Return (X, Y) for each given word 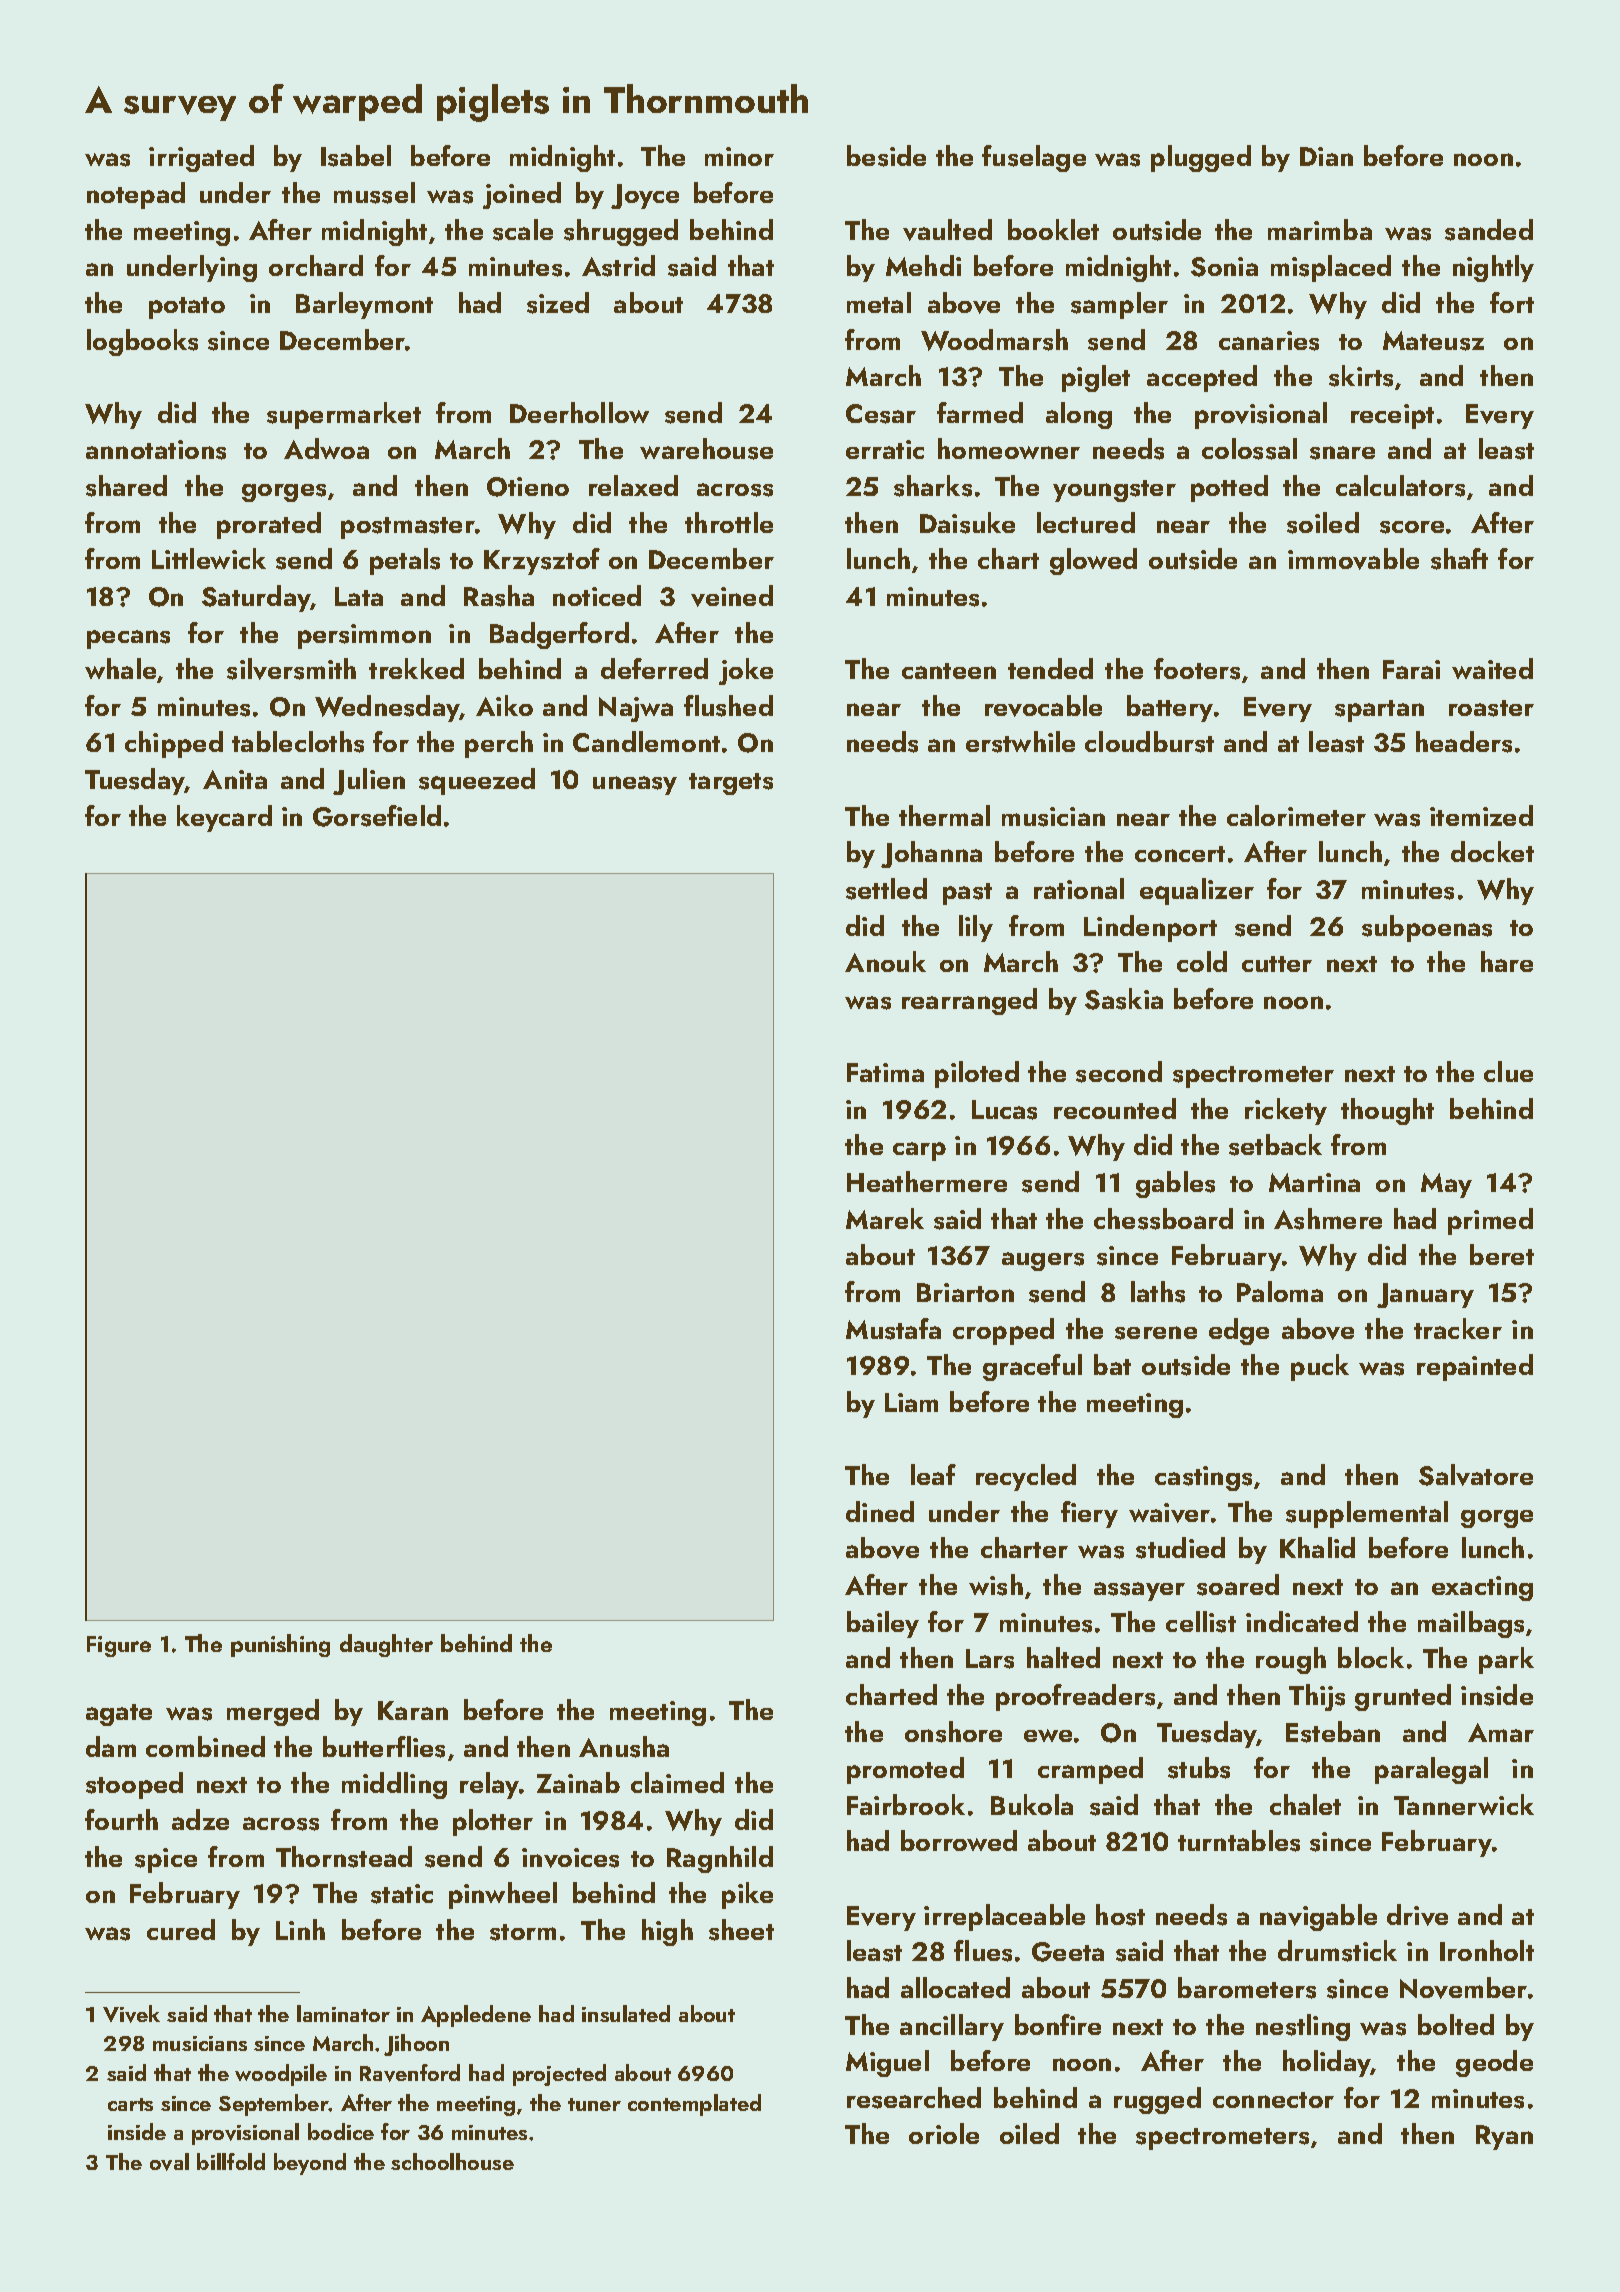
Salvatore (1476, 1475)
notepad (136, 195)
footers (1197, 669)
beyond (310, 2164)
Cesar (881, 414)
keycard (224, 818)
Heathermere (927, 1181)
